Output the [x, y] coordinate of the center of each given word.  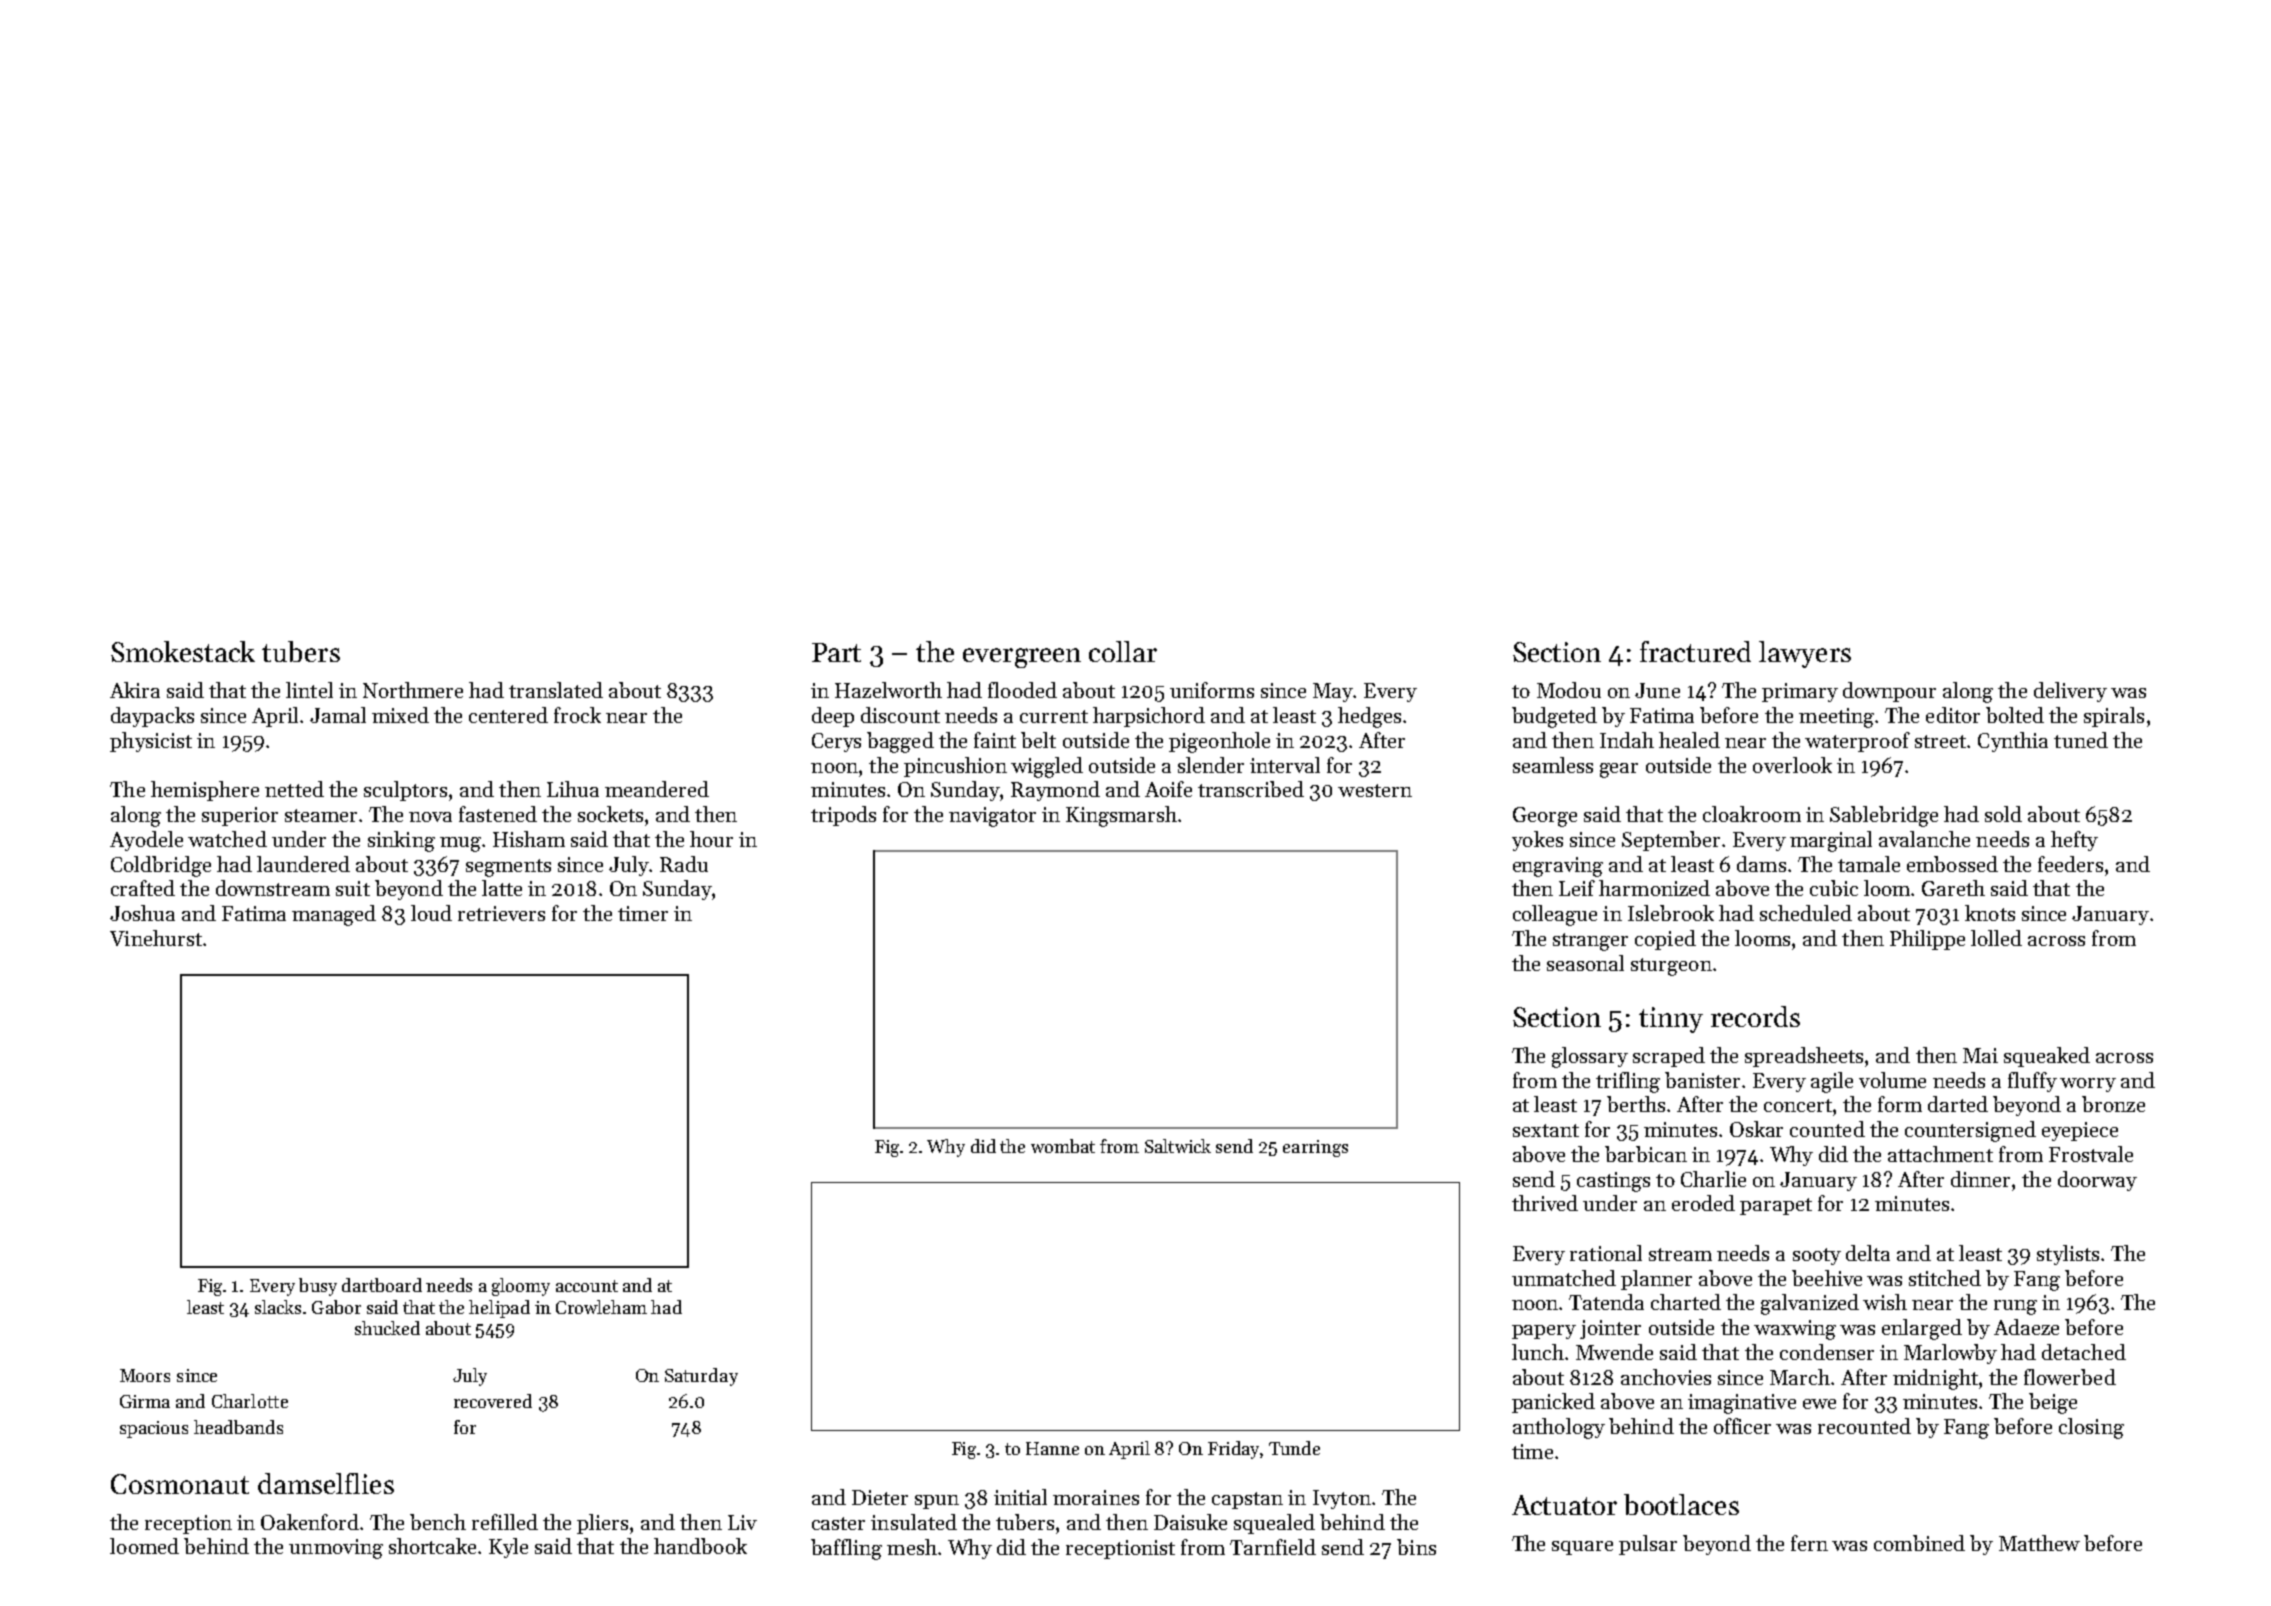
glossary [1590, 1057]
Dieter [880, 1497]
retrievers [501, 913]
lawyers [1805, 654]
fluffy [2032, 1082]
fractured [1695, 651]
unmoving [336, 1549]
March [1800, 1377]
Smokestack [183, 651]
